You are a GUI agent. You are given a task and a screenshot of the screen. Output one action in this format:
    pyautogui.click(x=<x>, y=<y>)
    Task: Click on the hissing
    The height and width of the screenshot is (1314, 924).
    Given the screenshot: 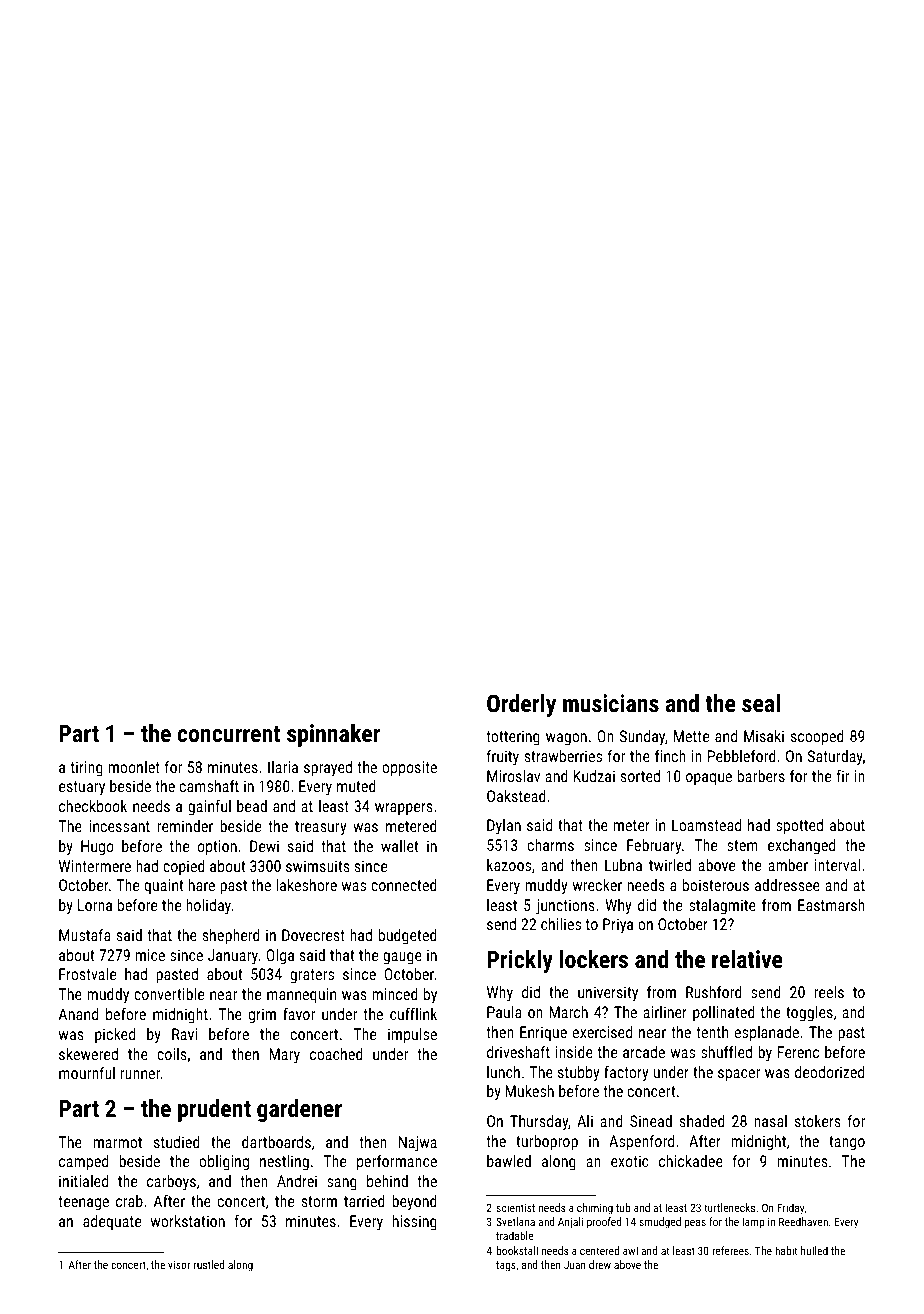 What is the action you would take?
    pyautogui.click(x=415, y=1223)
